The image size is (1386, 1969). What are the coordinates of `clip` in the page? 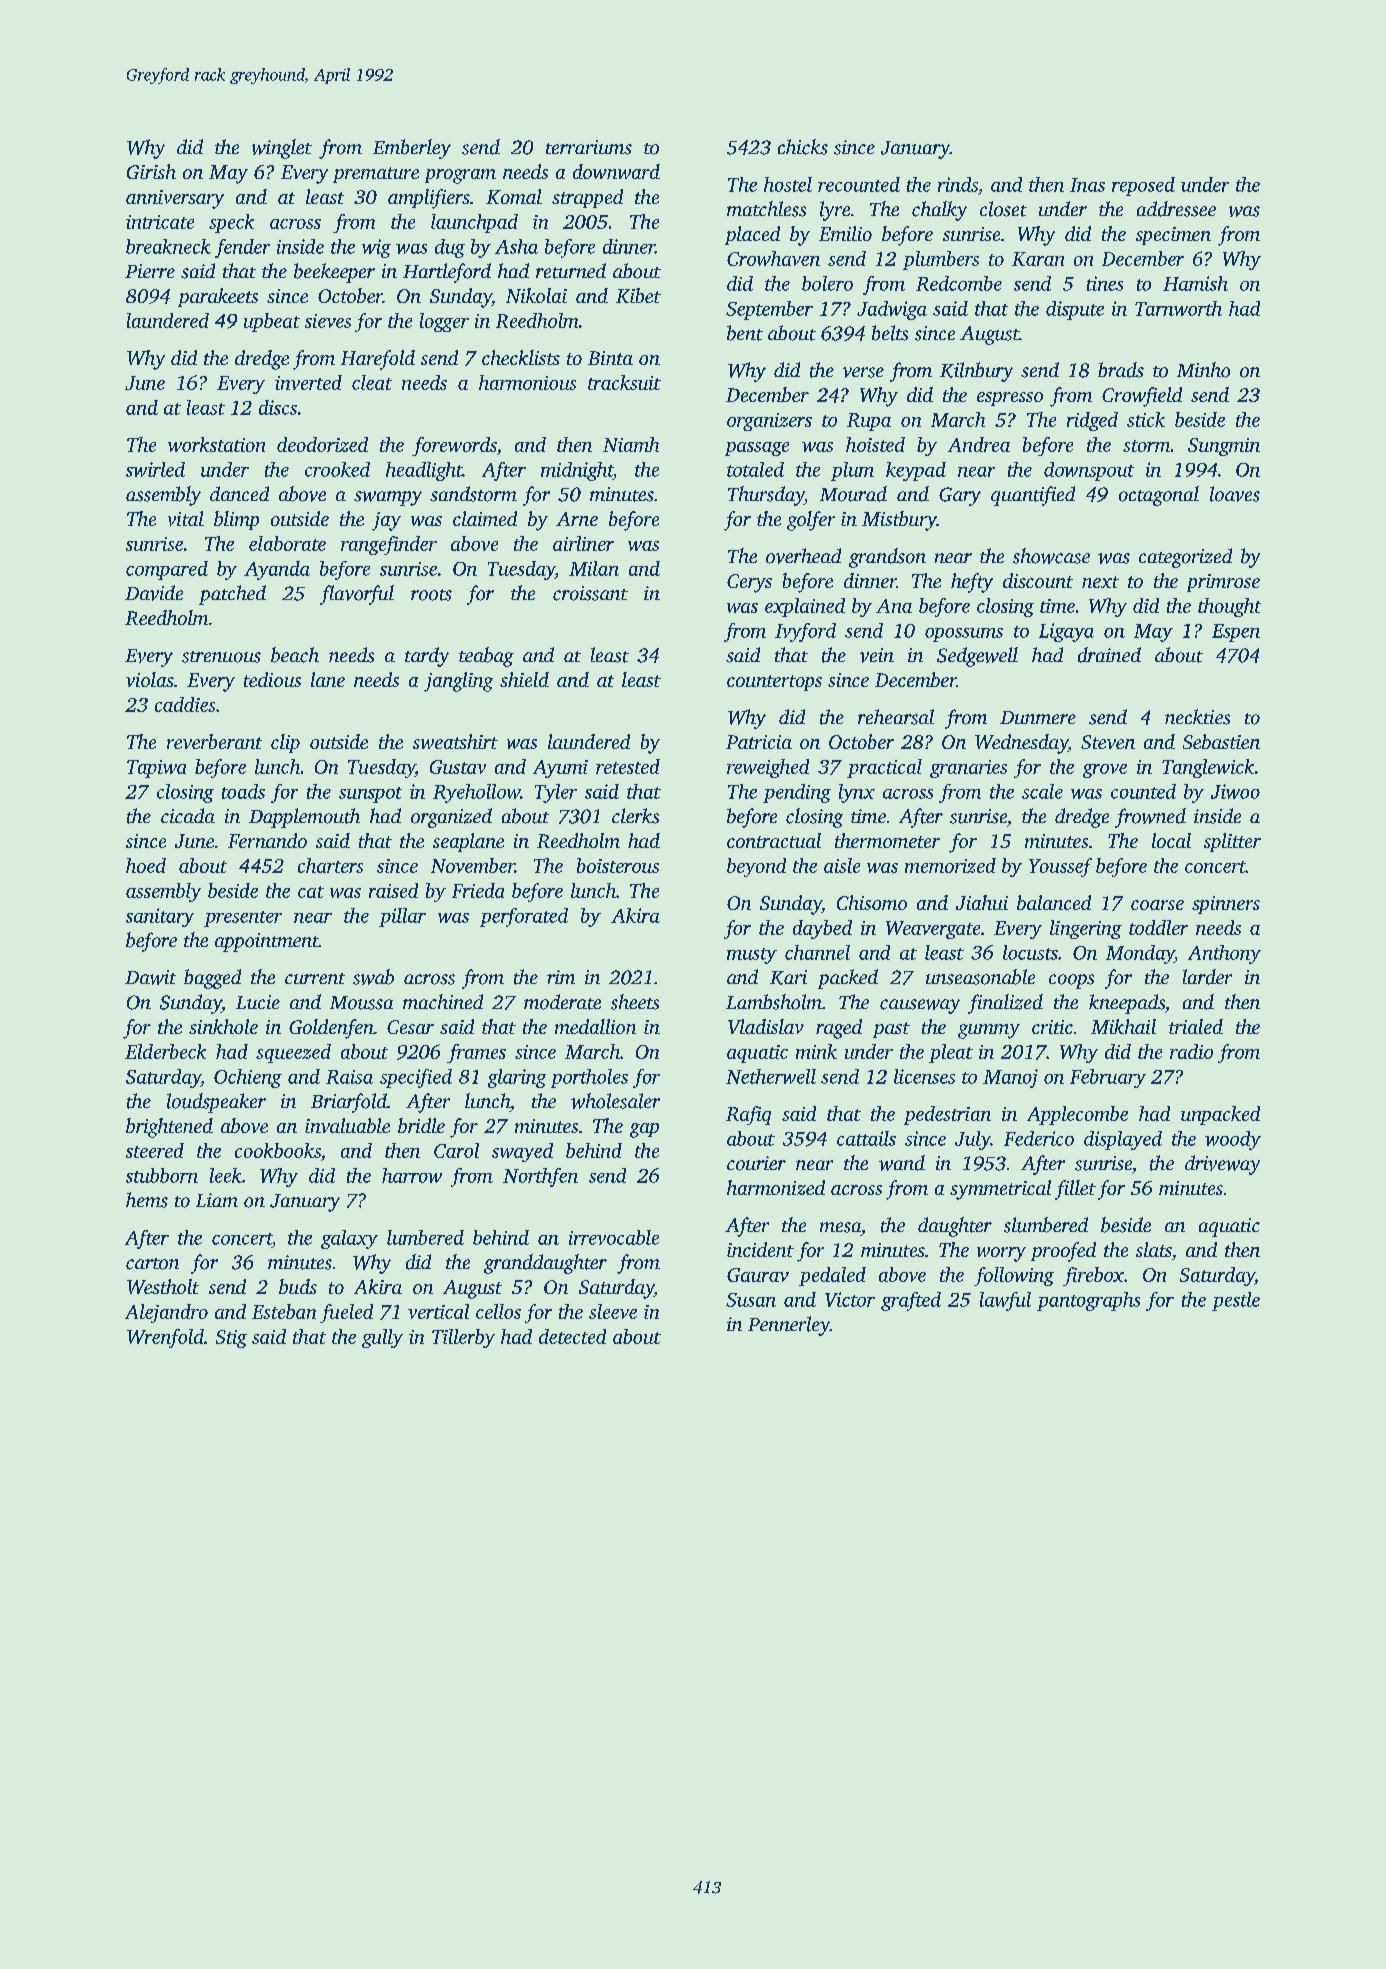 It's located at (285, 743).
